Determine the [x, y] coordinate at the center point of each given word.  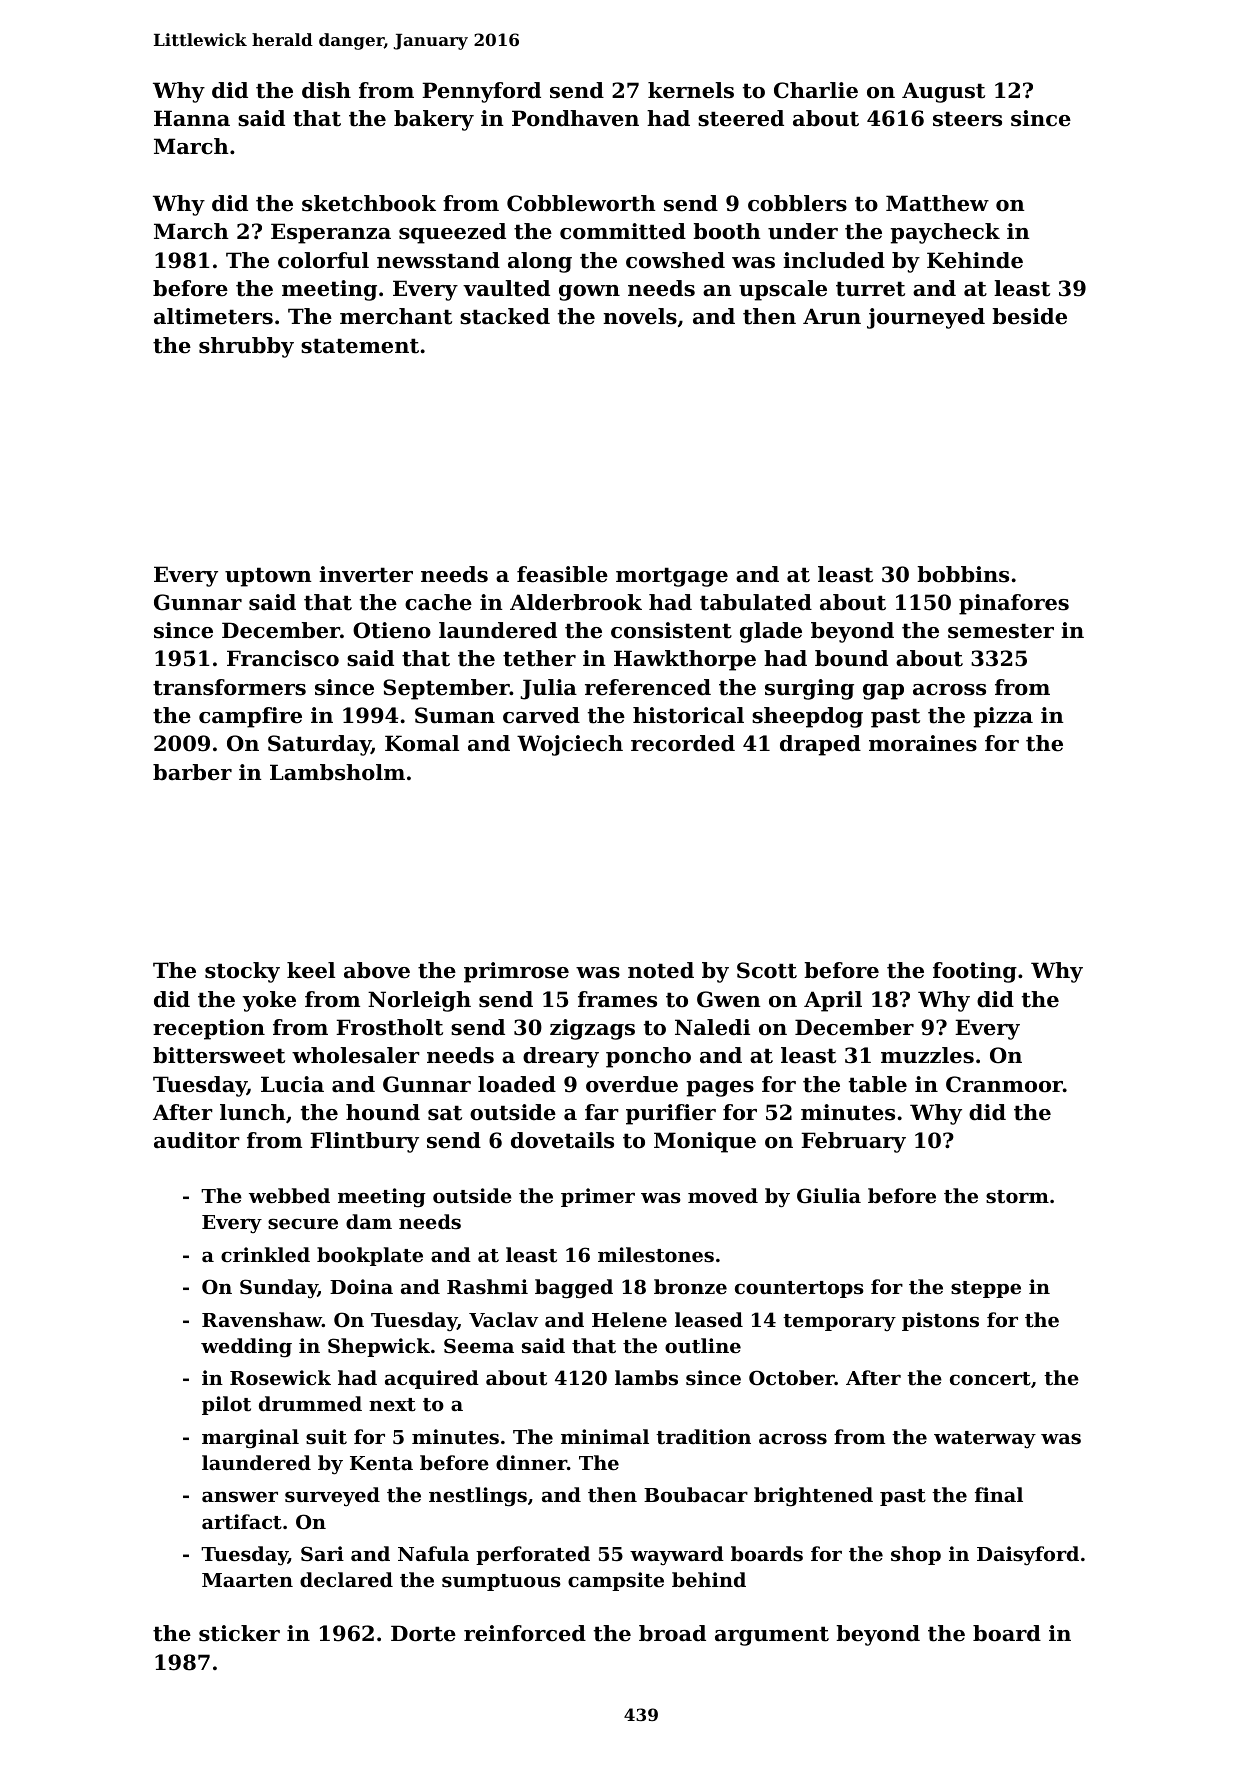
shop [916, 1555]
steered [741, 118]
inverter [366, 574]
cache [438, 602]
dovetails [562, 1140]
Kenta [381, 1463]
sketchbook [369, 203]
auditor [197, 1140]
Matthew [937, 203]
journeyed [926, 318]
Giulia [829, 1195]
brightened [813, 1497]
